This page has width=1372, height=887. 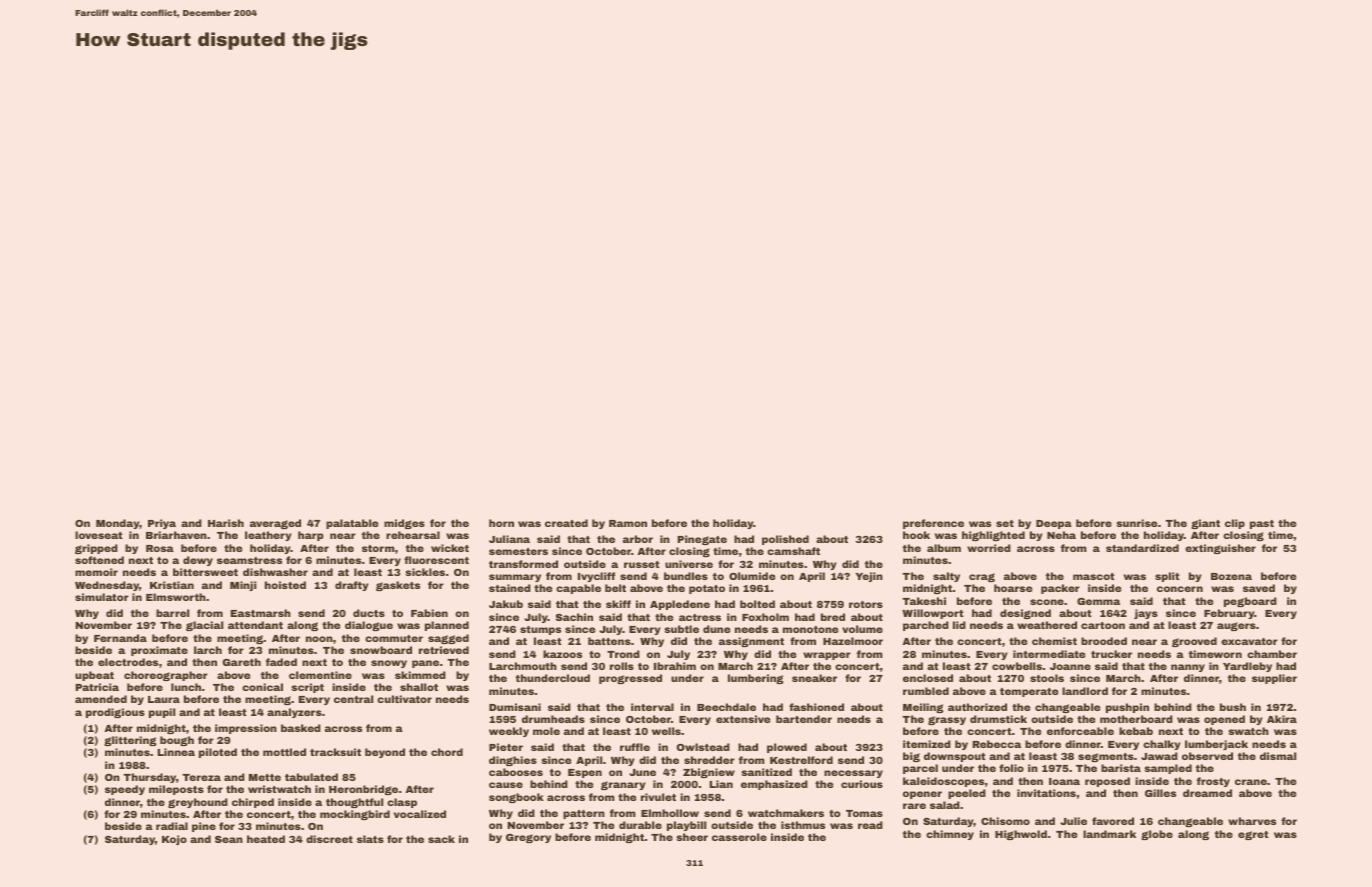 What do you see at coordinates (229, 839) in the page?
I see `Sean` at bounding box center [229, 839].
